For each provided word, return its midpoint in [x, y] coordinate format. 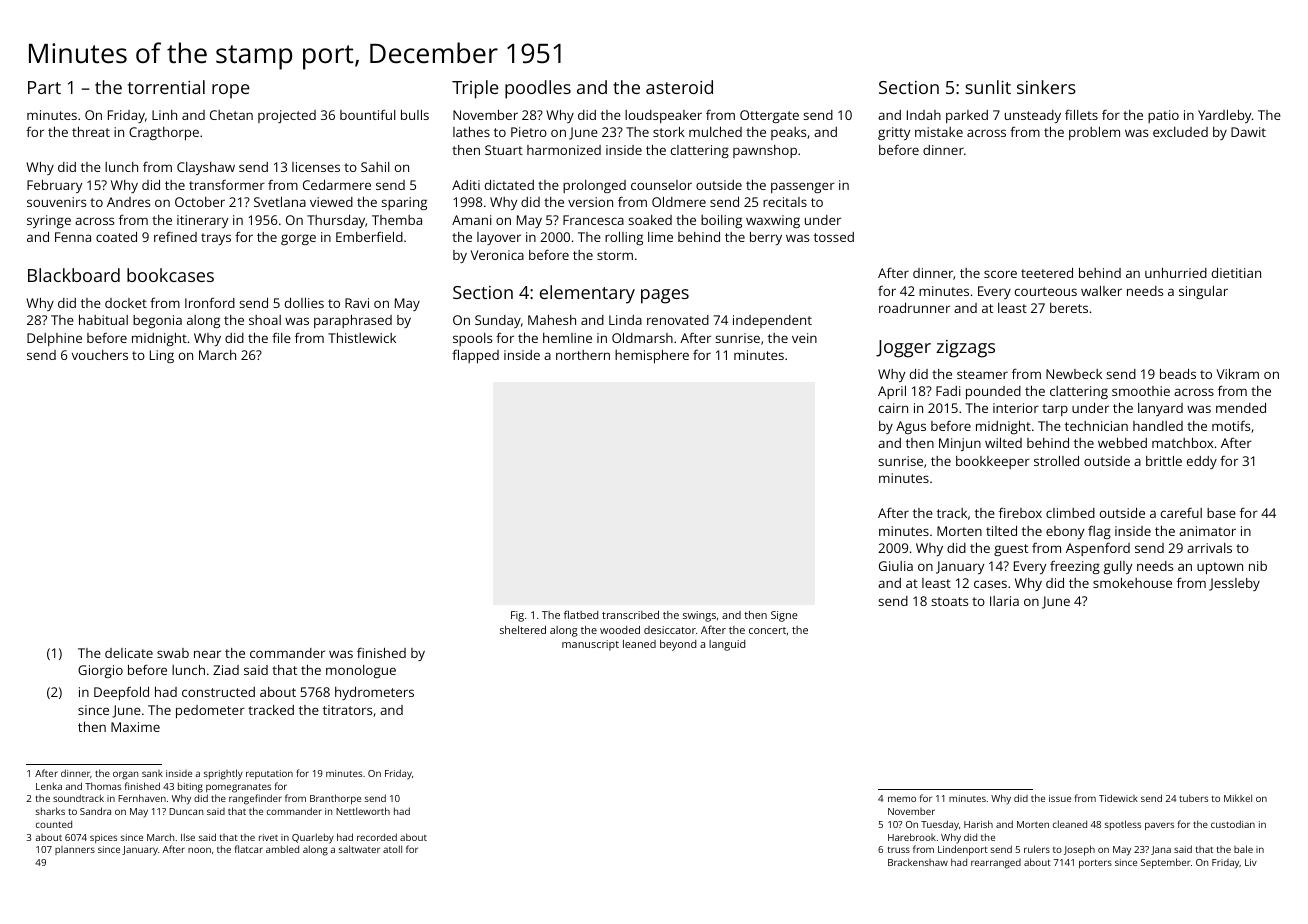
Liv [1251, 862]
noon [199, 850]
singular [1203, 292]
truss [899, 849]
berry [766, 238]
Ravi [357, 303]
